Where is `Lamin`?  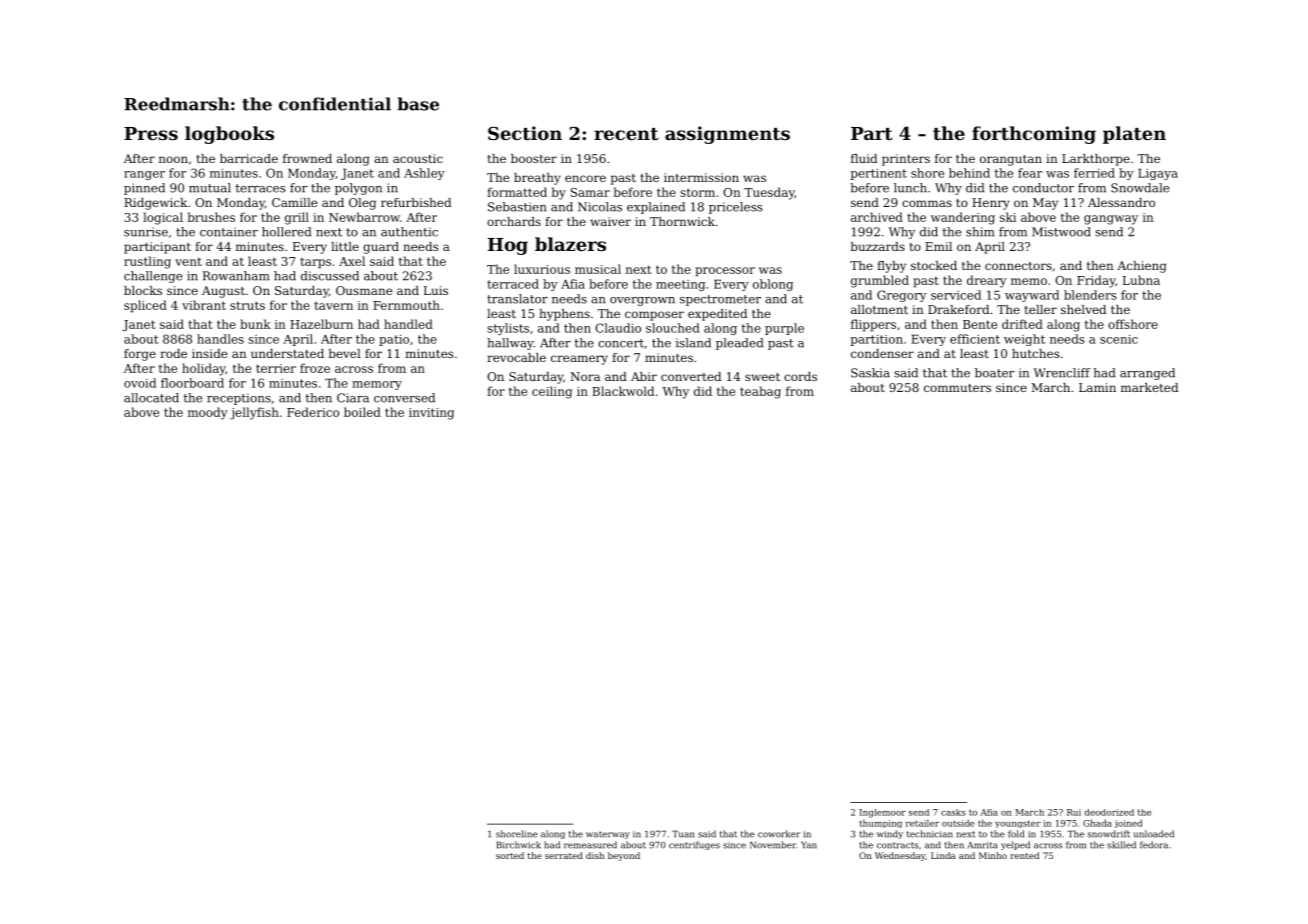
Lamin is located at coordinates (1097, 387).
